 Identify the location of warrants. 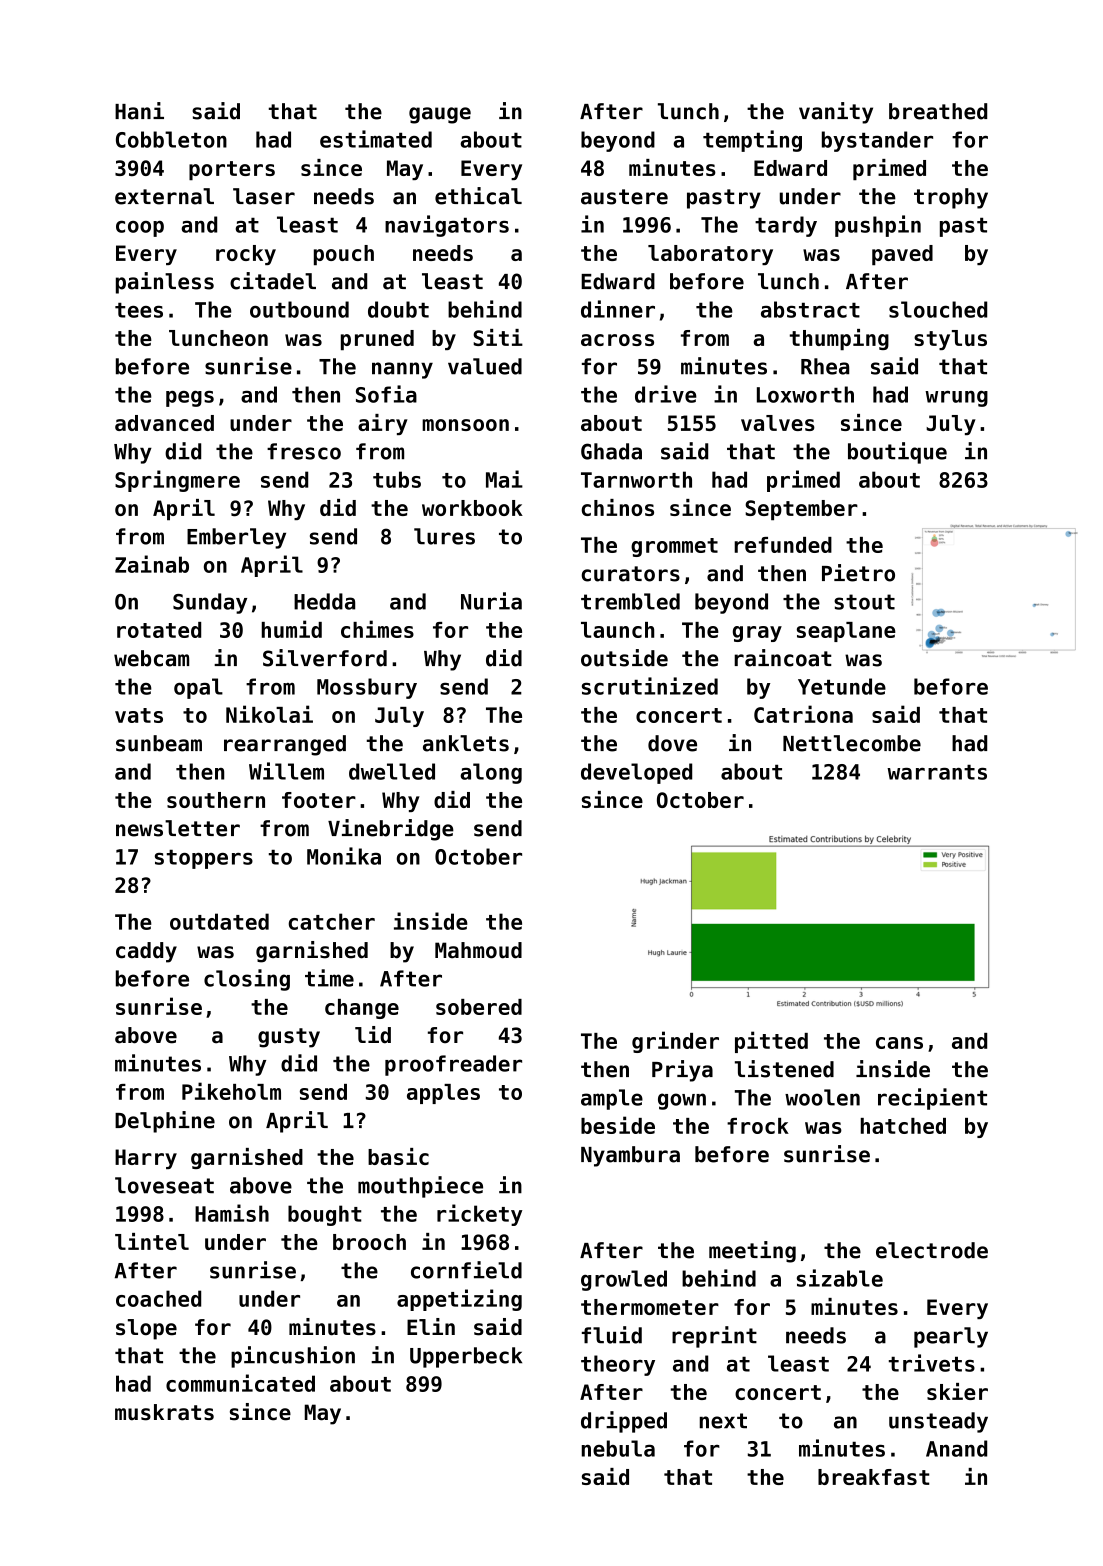
(937, 772).
